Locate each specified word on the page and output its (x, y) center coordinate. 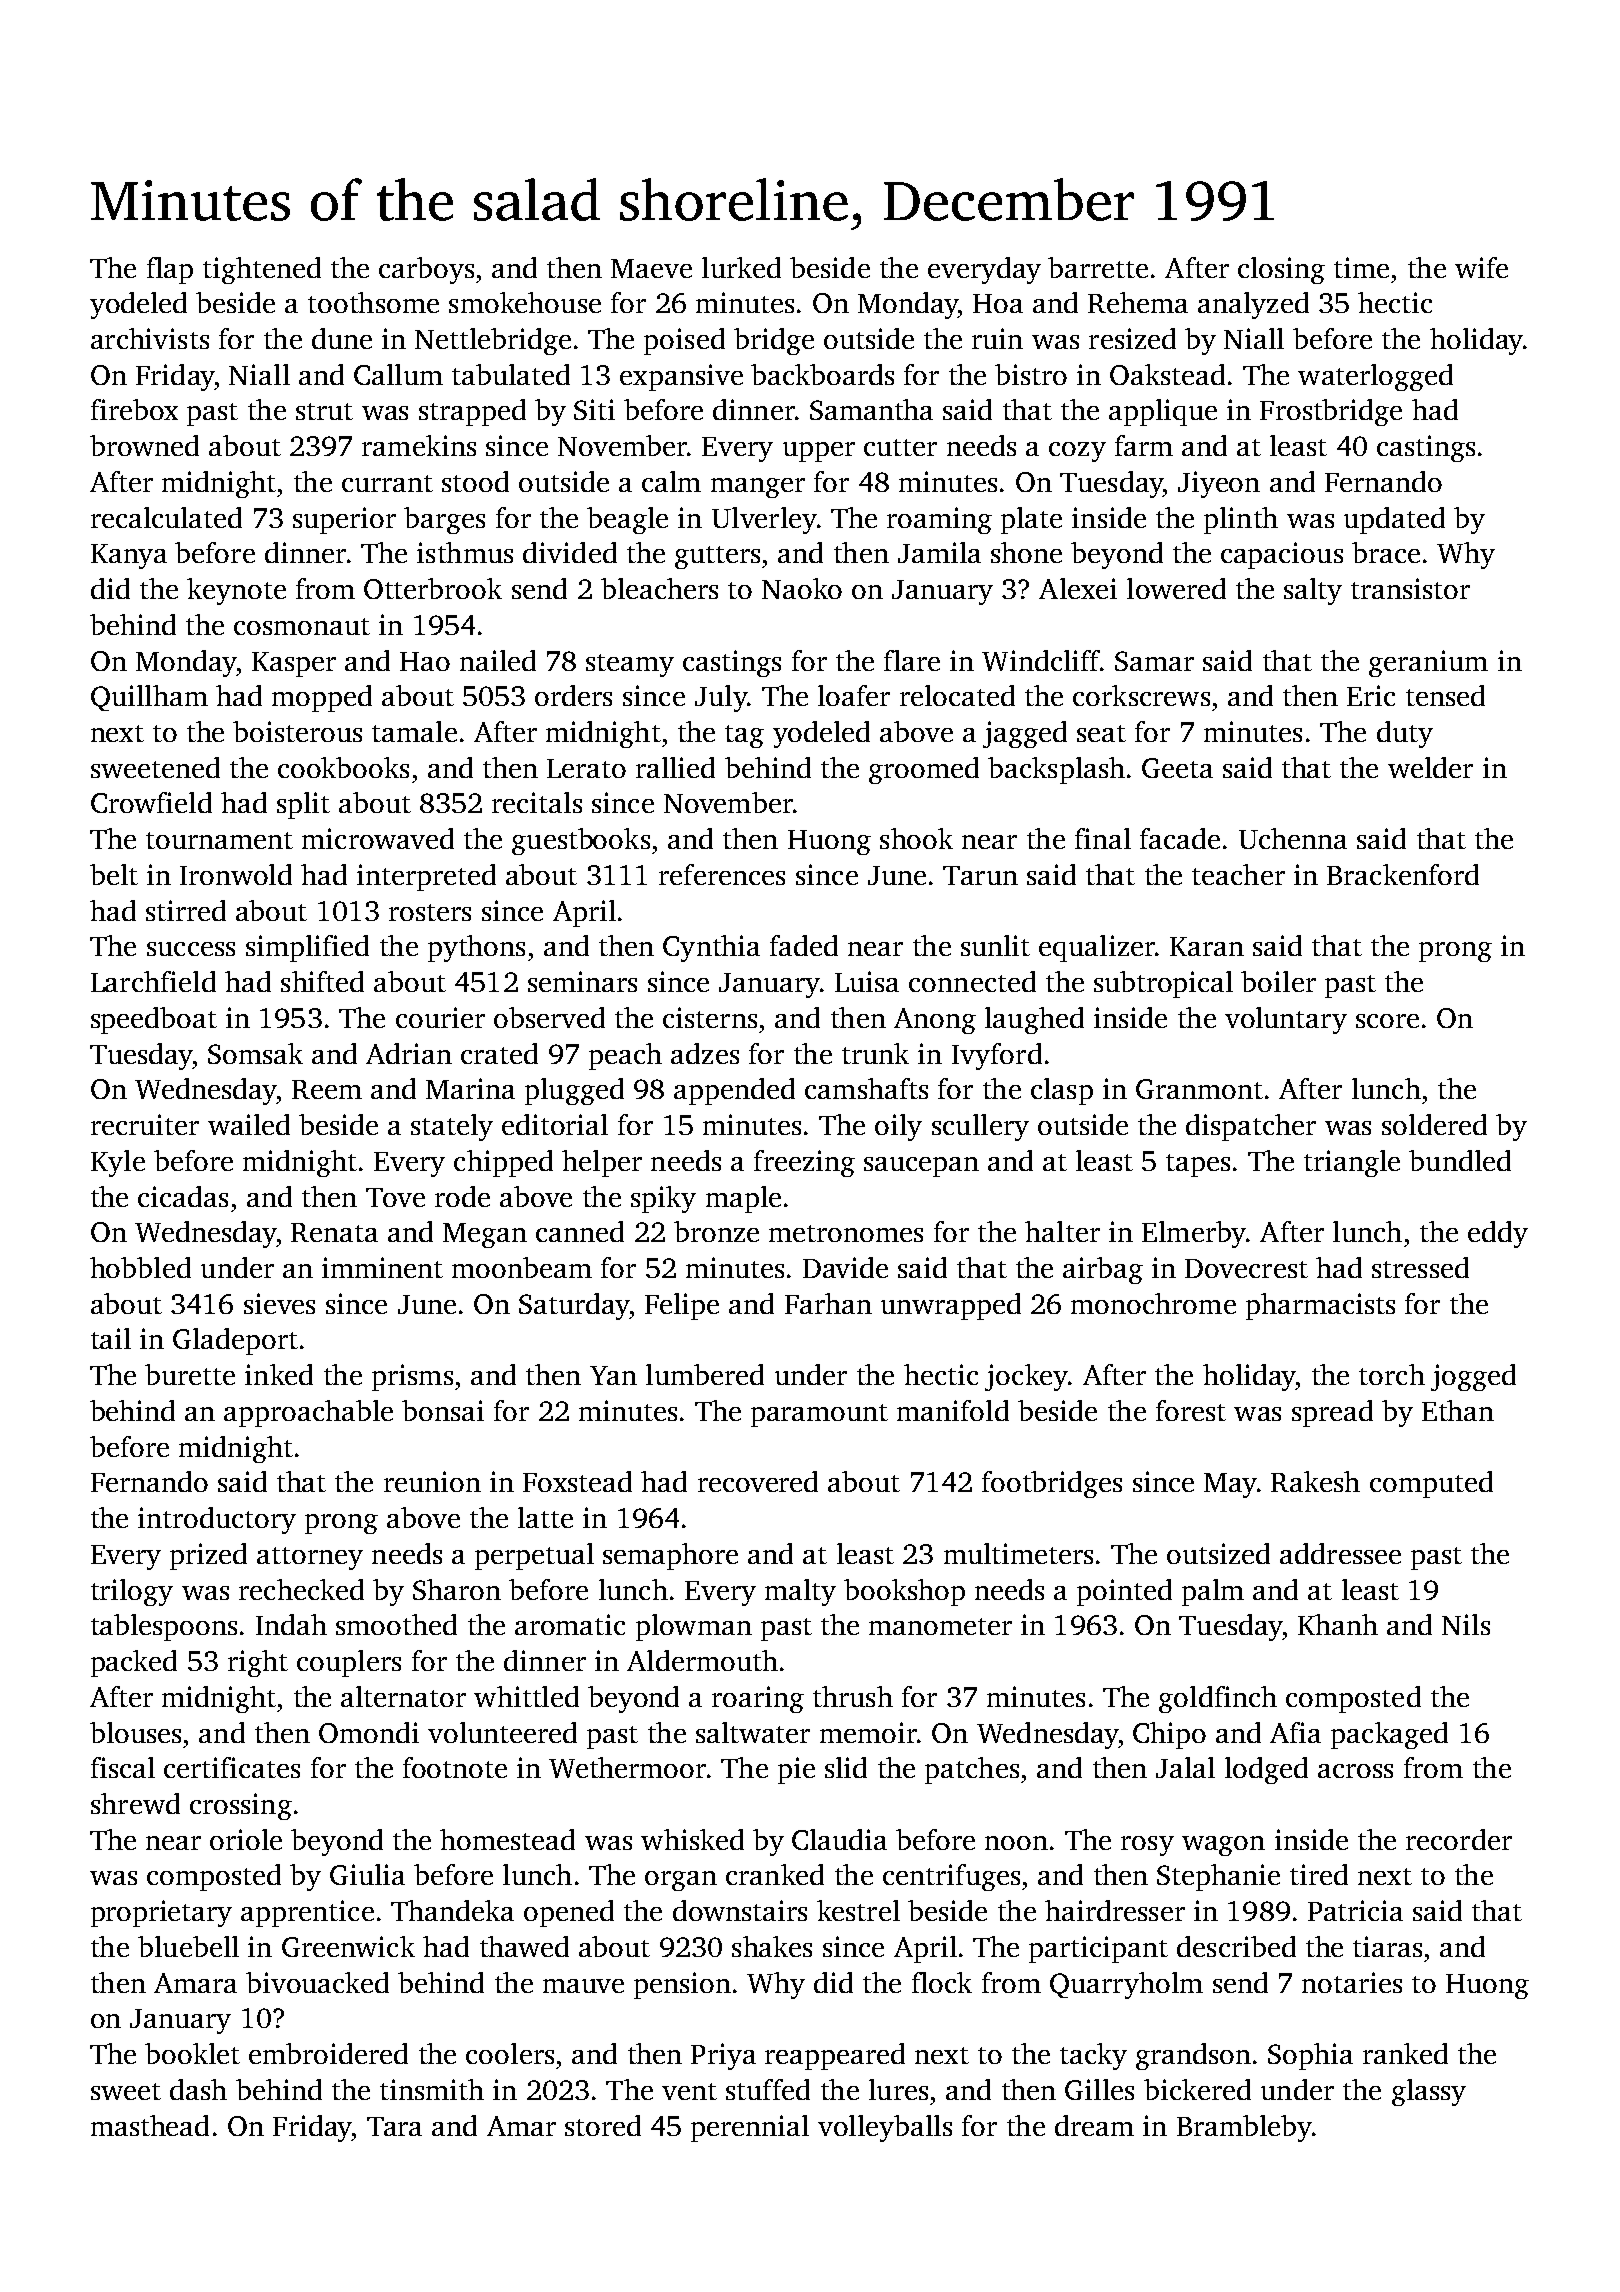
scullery (980, 1127)
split (303, 805)
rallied (675, 767)
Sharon (457, 1589)
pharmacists (1320, 1306)
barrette (1098, 267)
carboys (426, 270)
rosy (1147, 1846)
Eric (1371, 695)
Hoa (998, 303)
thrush (853, 1696)
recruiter (145, 1124)
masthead (150, 2125)
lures (898, 2089)
